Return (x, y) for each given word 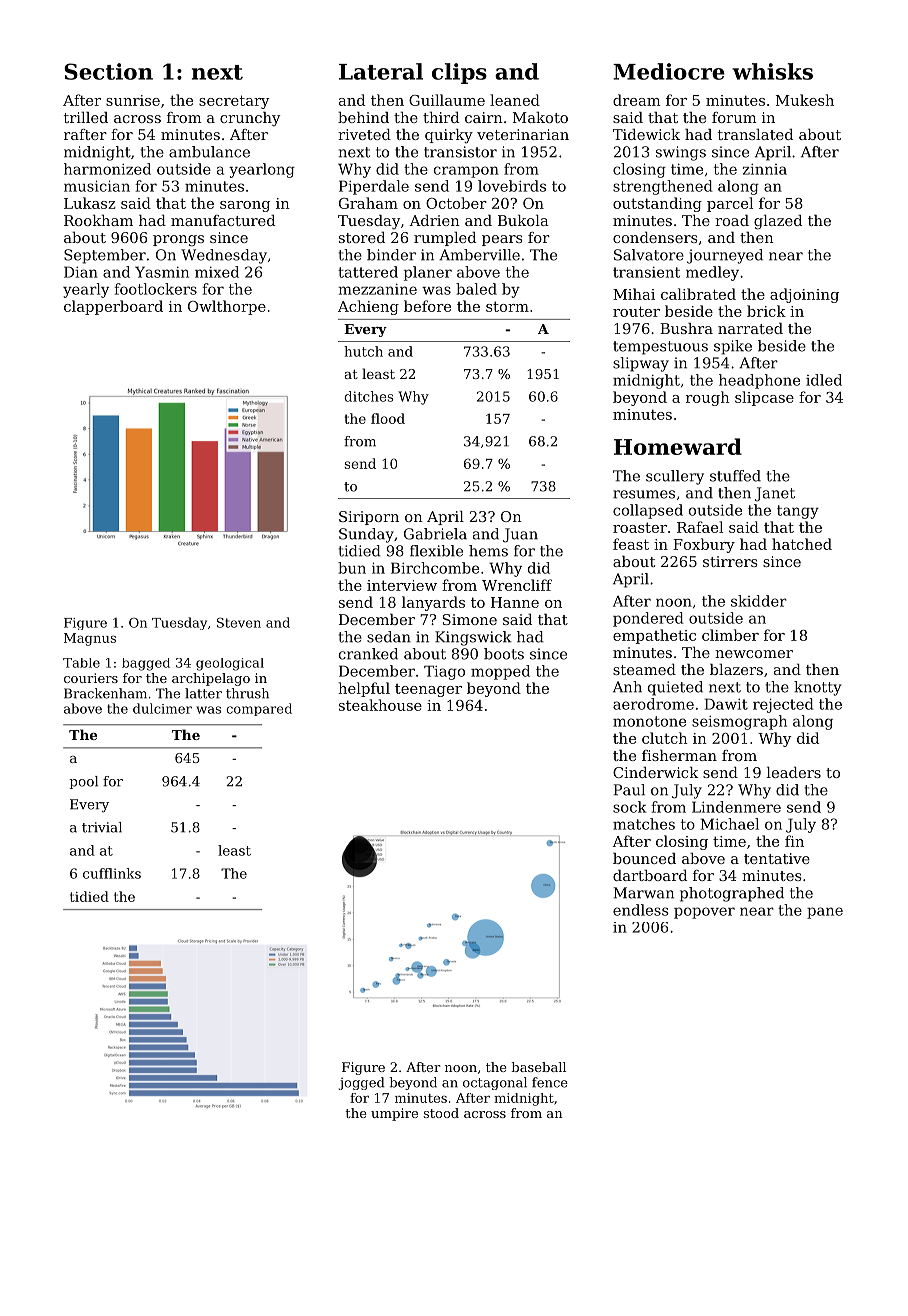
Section (108, 71)
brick (766, 311)
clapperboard (113, 307)
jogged (361, 1083)
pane (825, 913)
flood (388, 418)
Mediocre (669, 71)
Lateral (381, 71)
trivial (102, 827)
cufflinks (112, 873)
